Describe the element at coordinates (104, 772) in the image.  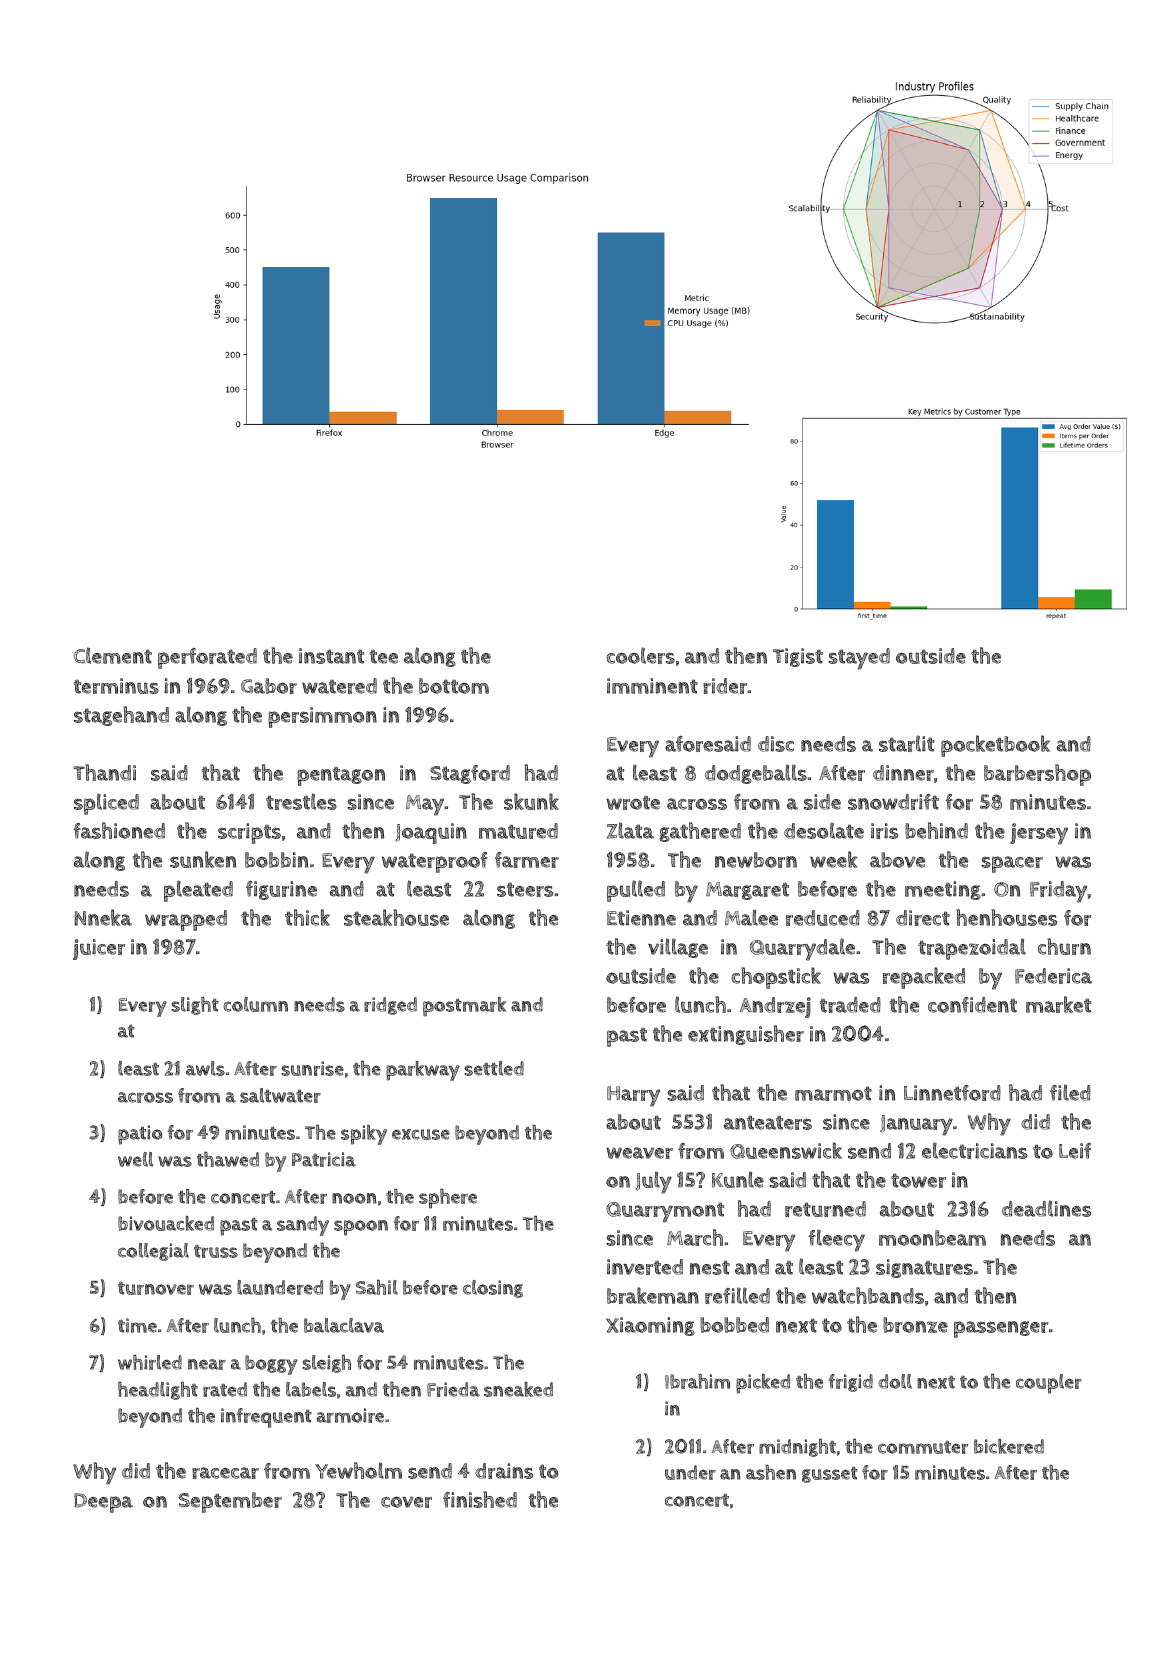
I see `Thandi` at that location.
